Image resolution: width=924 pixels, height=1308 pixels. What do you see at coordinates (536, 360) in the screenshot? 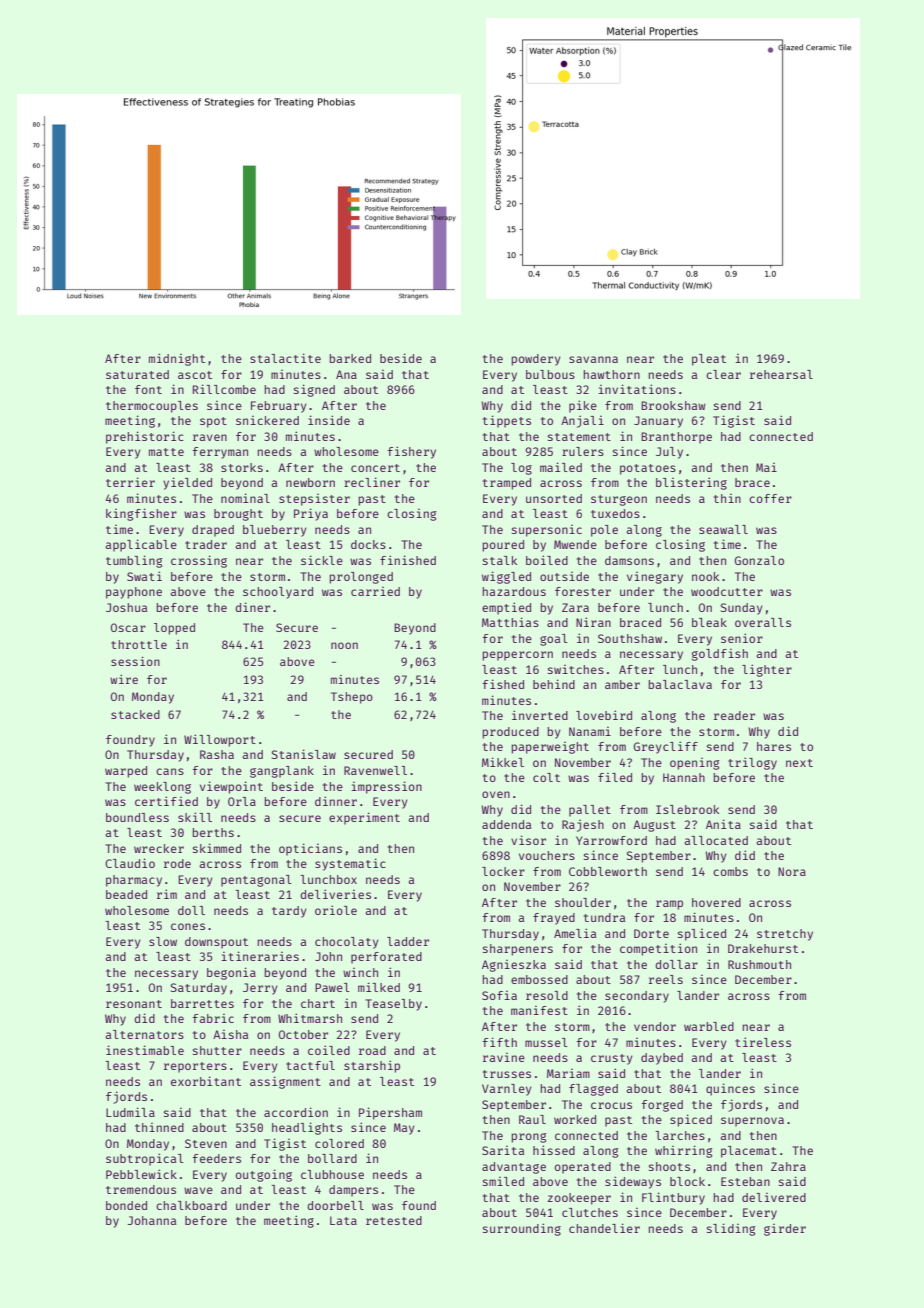
I see `powdery` at bounding box center [536, 360].
